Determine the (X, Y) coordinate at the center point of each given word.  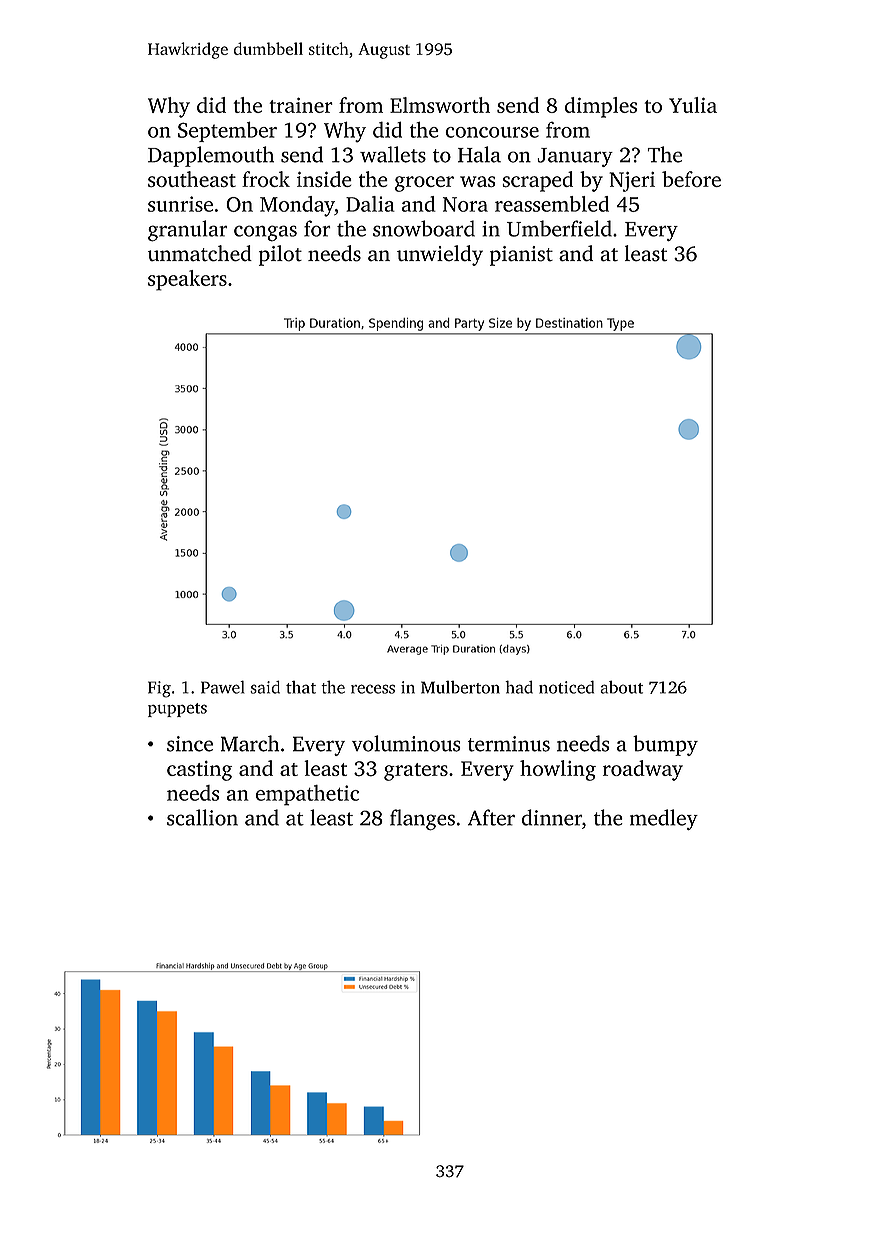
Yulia (693, 105)
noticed (566, 687)
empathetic (307, 795)
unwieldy (440, 255)
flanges (422, 820)
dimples (601, 107)
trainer (301, 105)
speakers (187, 280)
